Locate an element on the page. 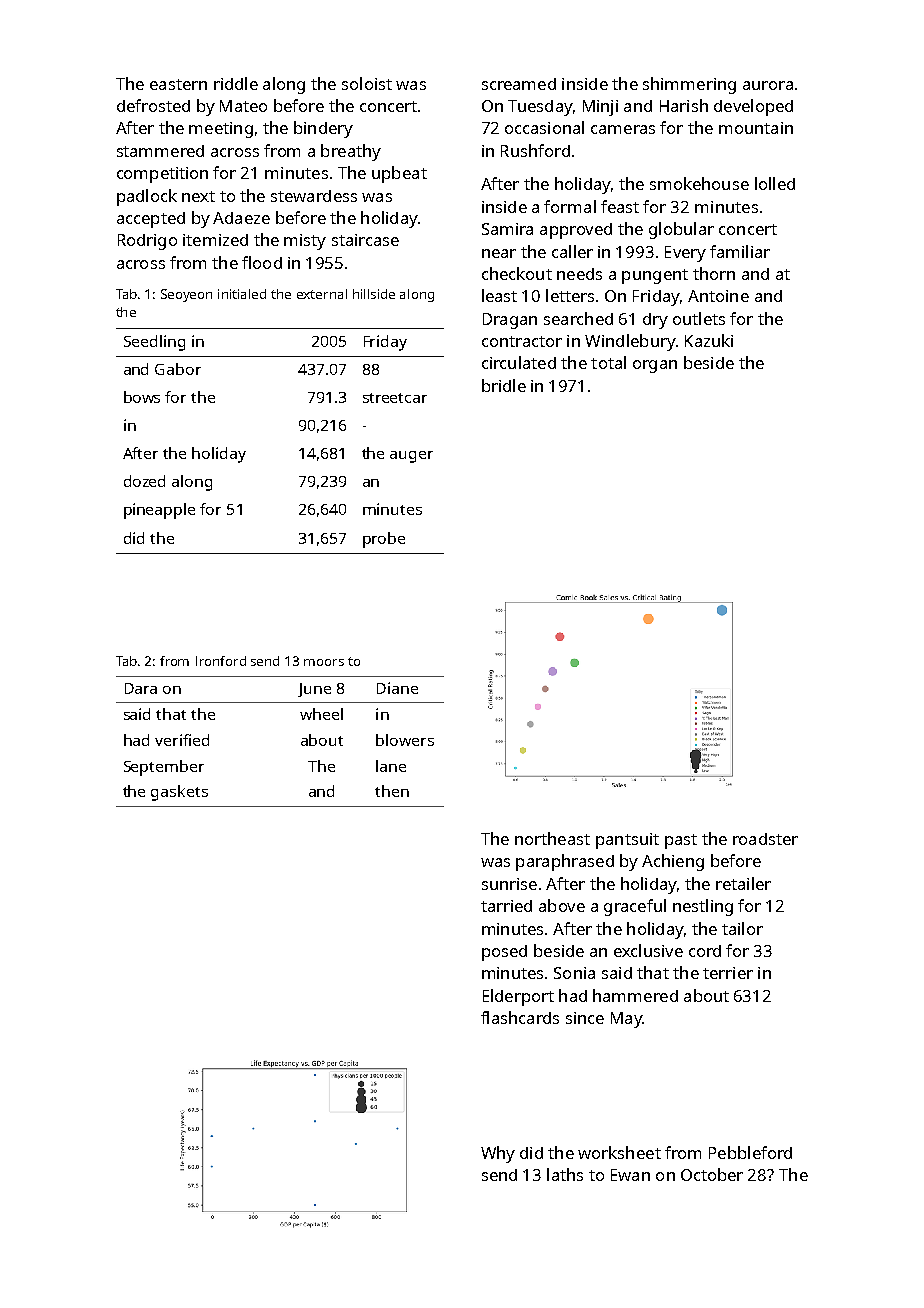 The image size is (924, 1308). outlets is located at coordinates (699, 318).
